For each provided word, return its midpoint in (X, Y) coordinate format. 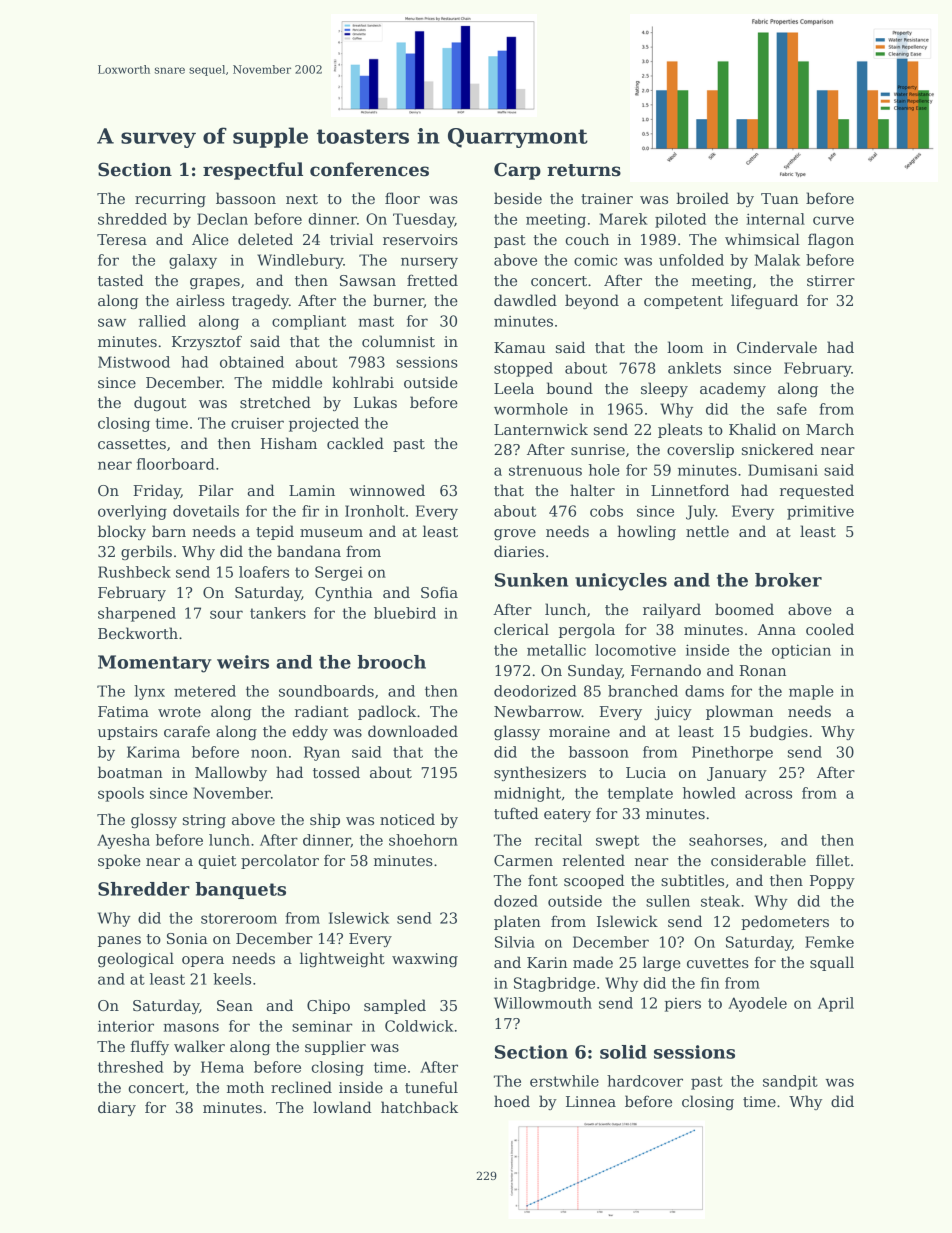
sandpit (790, 1082)
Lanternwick (541, 429)
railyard (672, 610)
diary (117, 1108)
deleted (265, 239)
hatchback (419, 1107)
